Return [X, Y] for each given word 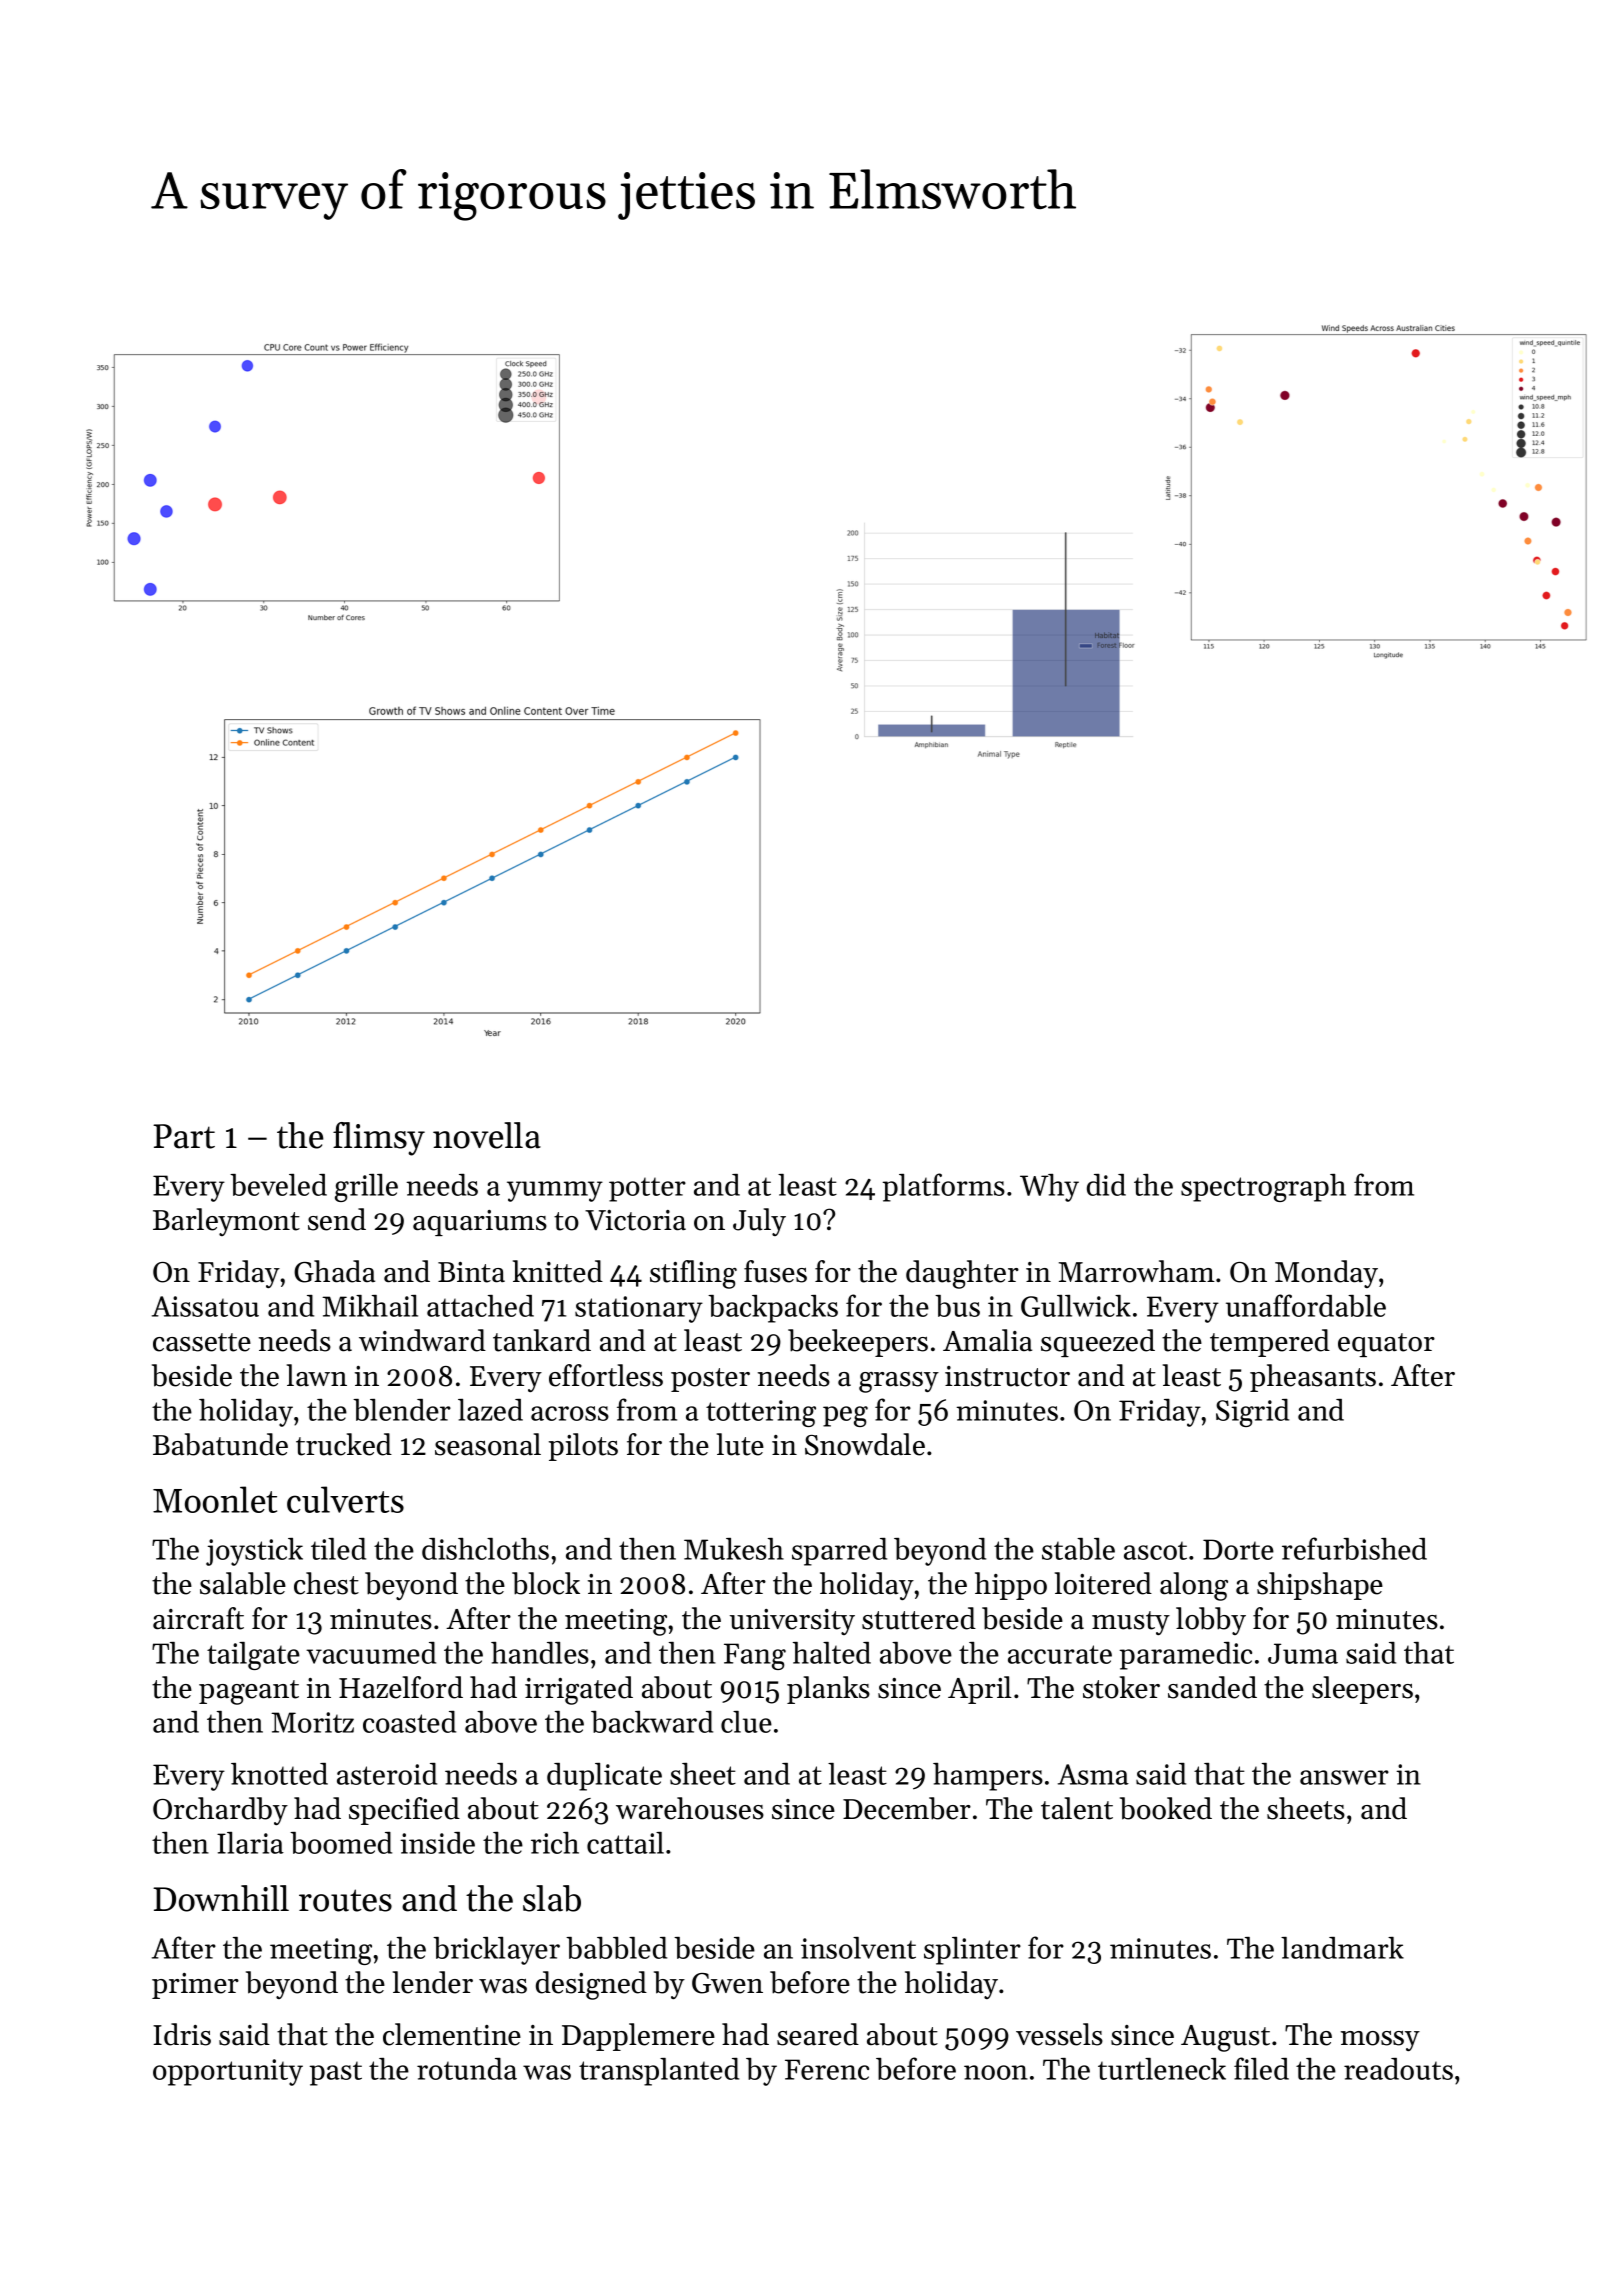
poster [710, 1380]
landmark [1342, 1948]
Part [184, 1136]
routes [345, 1900]
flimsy [379, 1139]
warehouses [690, 1808]
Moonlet [215, 1499]
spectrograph [1263, 1188]
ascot [1155, 1550]
